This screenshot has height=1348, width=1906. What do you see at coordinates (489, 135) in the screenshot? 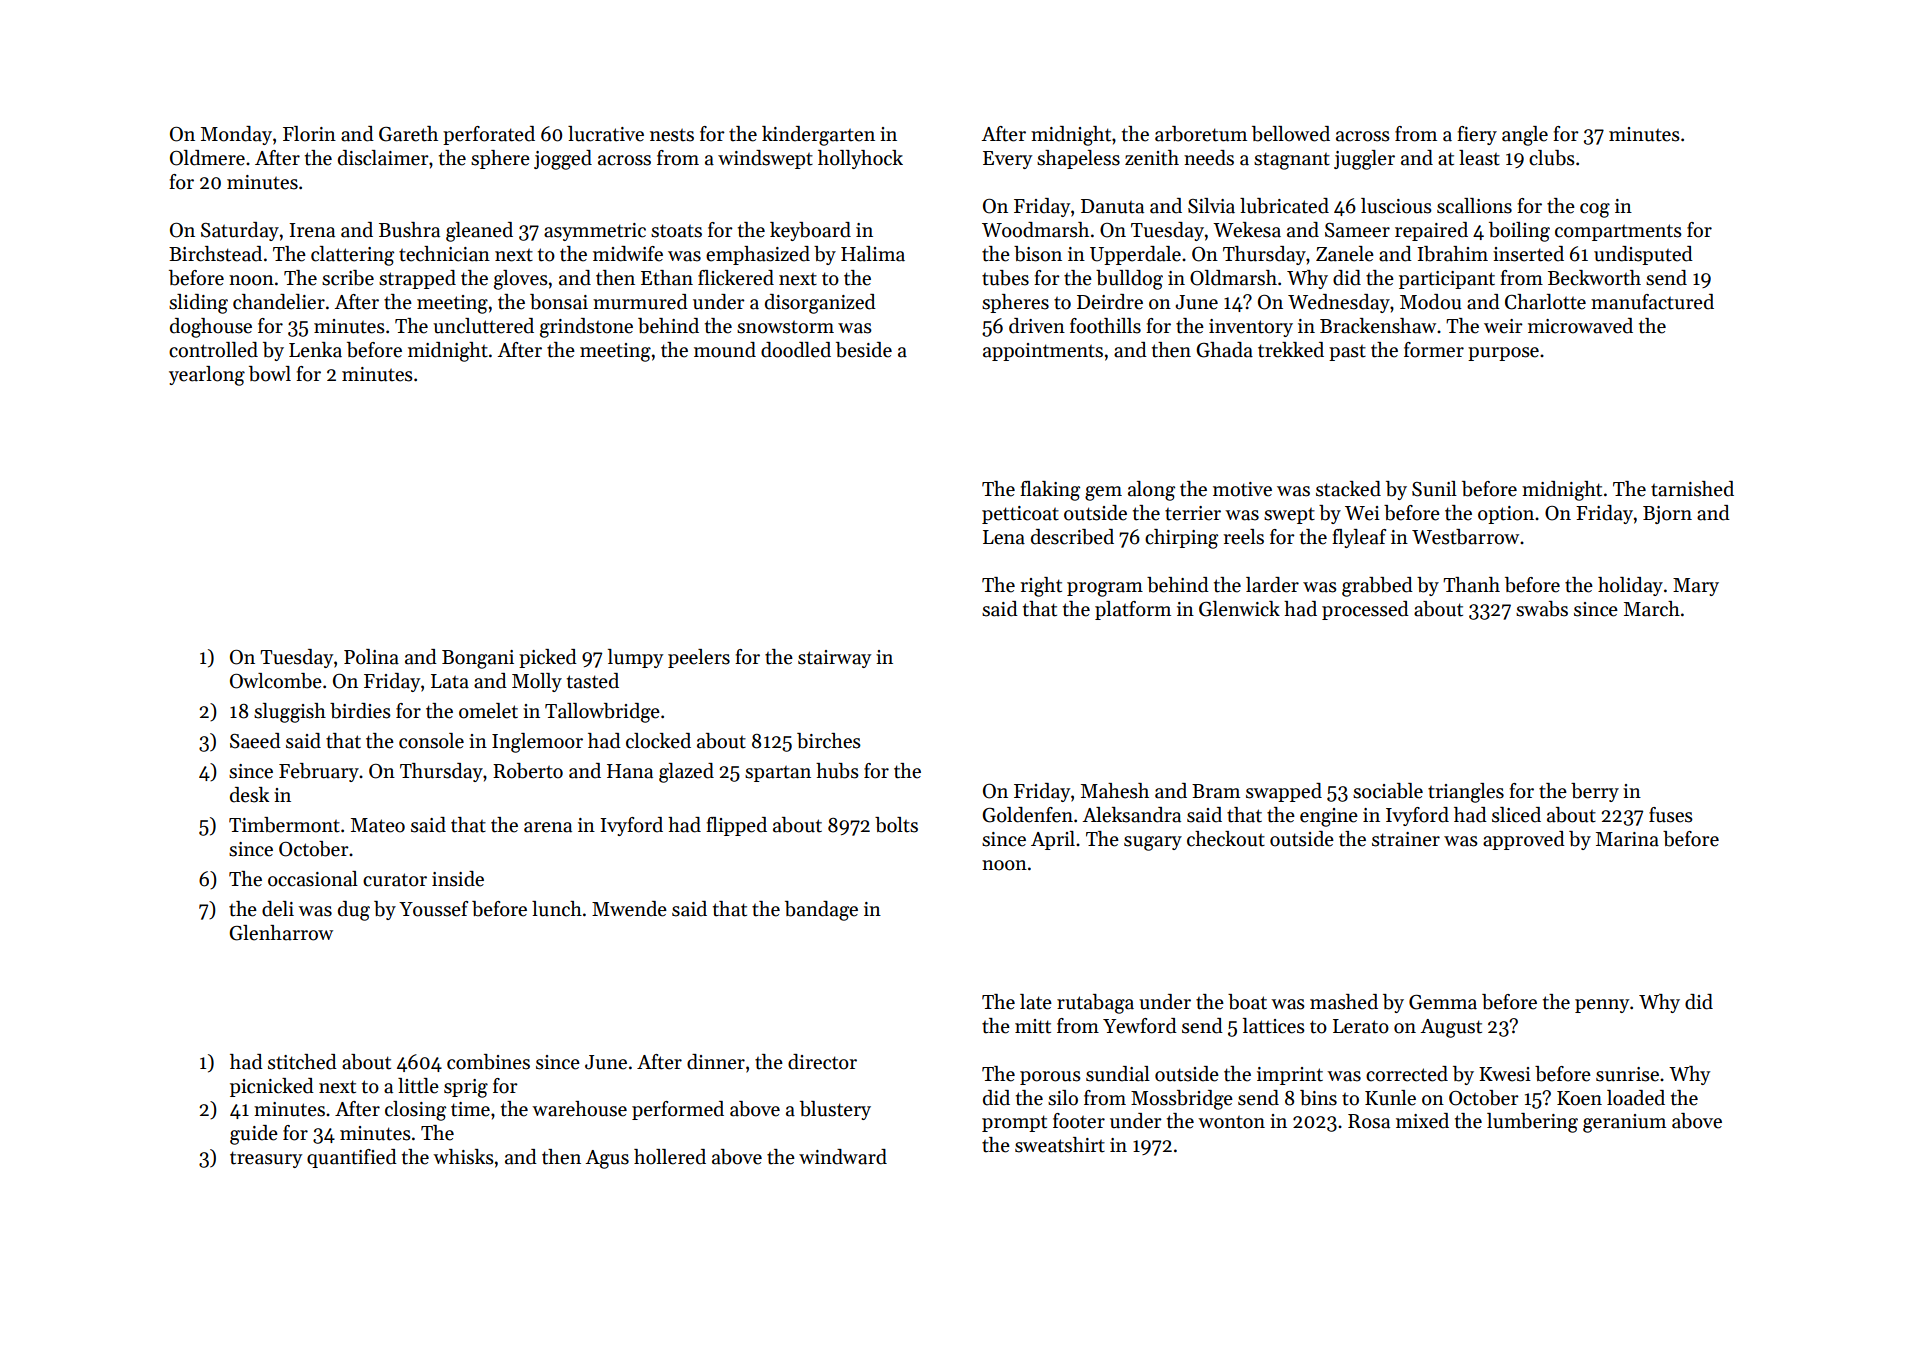
I see `perforated` at bounding box center [489, 135].
